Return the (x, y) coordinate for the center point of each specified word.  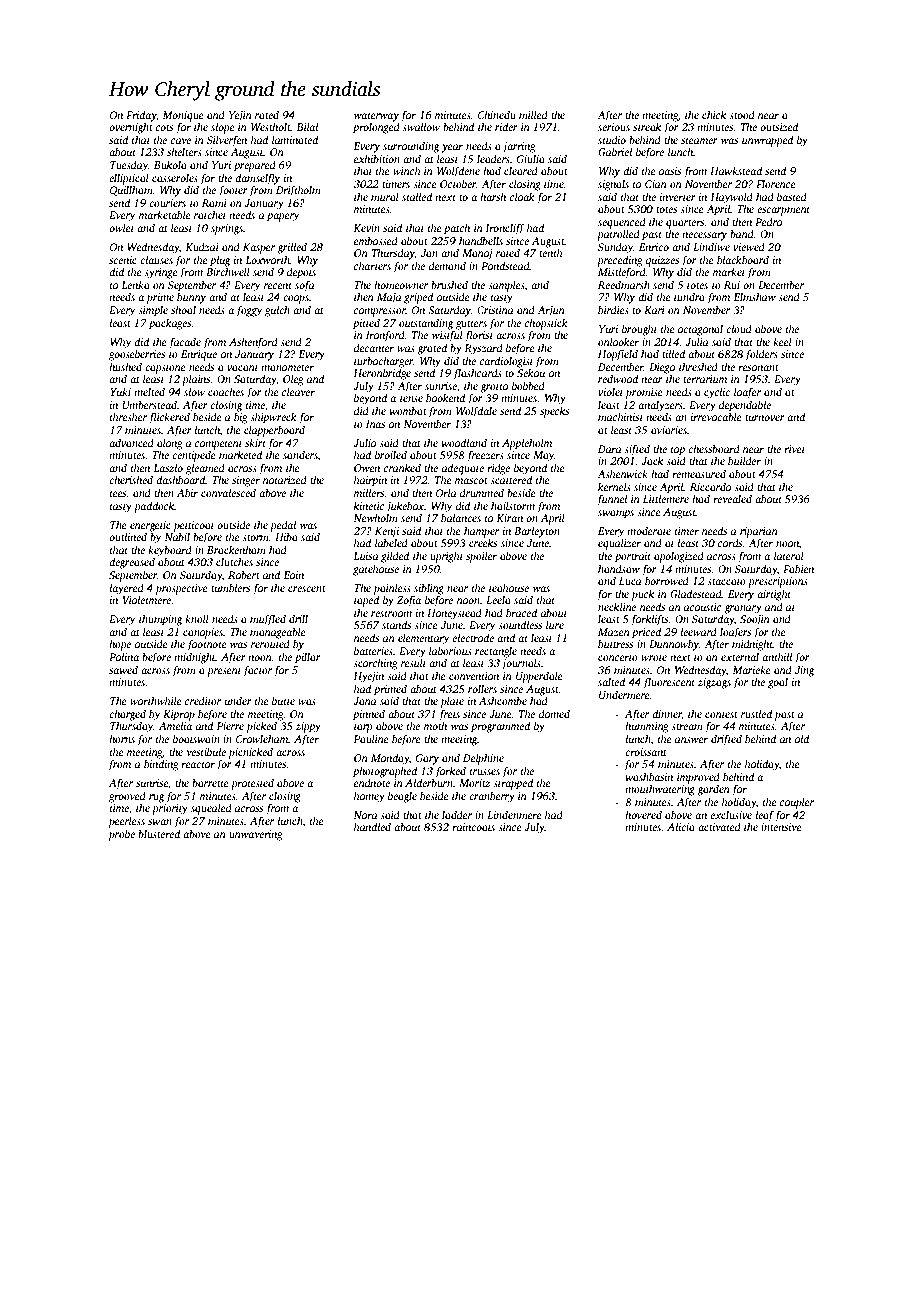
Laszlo (168, 467)
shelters (184, 151)
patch (457, 229)
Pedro (768, 221)
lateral (789, 555)
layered (126, 589)
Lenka (135, 284)
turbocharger (383, 362)
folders (761, 355)
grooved (127, 797)
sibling (429, 589)
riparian (759, 532)
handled (372, 826)
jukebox (405, 507)
